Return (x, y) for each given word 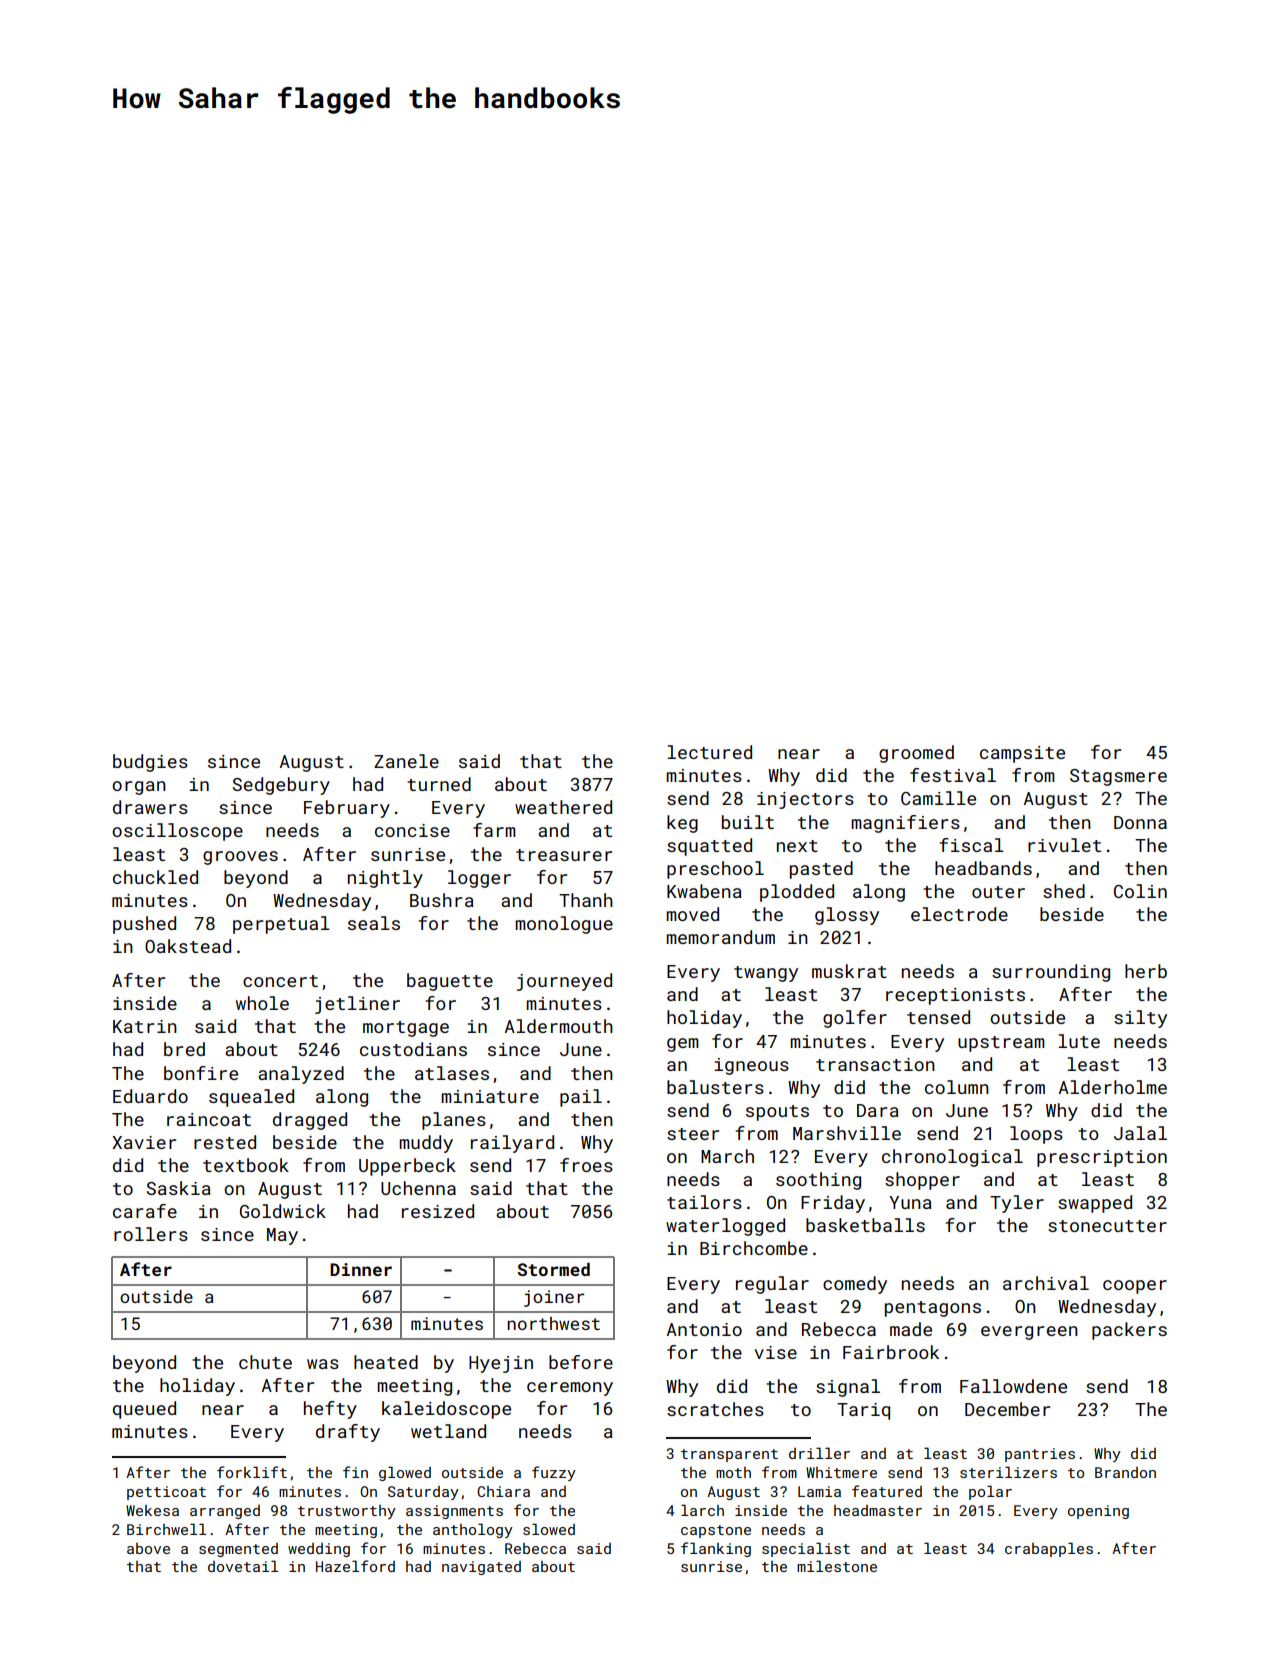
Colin (1140, 891)
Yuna (910, 1202)
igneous (751, 1066)
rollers (151, 1234)
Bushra (442, 900)
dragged (310, 1121)
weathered (563, 807)
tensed (938, 1017)
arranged (225, 1512)
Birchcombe (754, 1248)
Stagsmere (1118, 777)
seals (374, 923)
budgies (150, 763)
